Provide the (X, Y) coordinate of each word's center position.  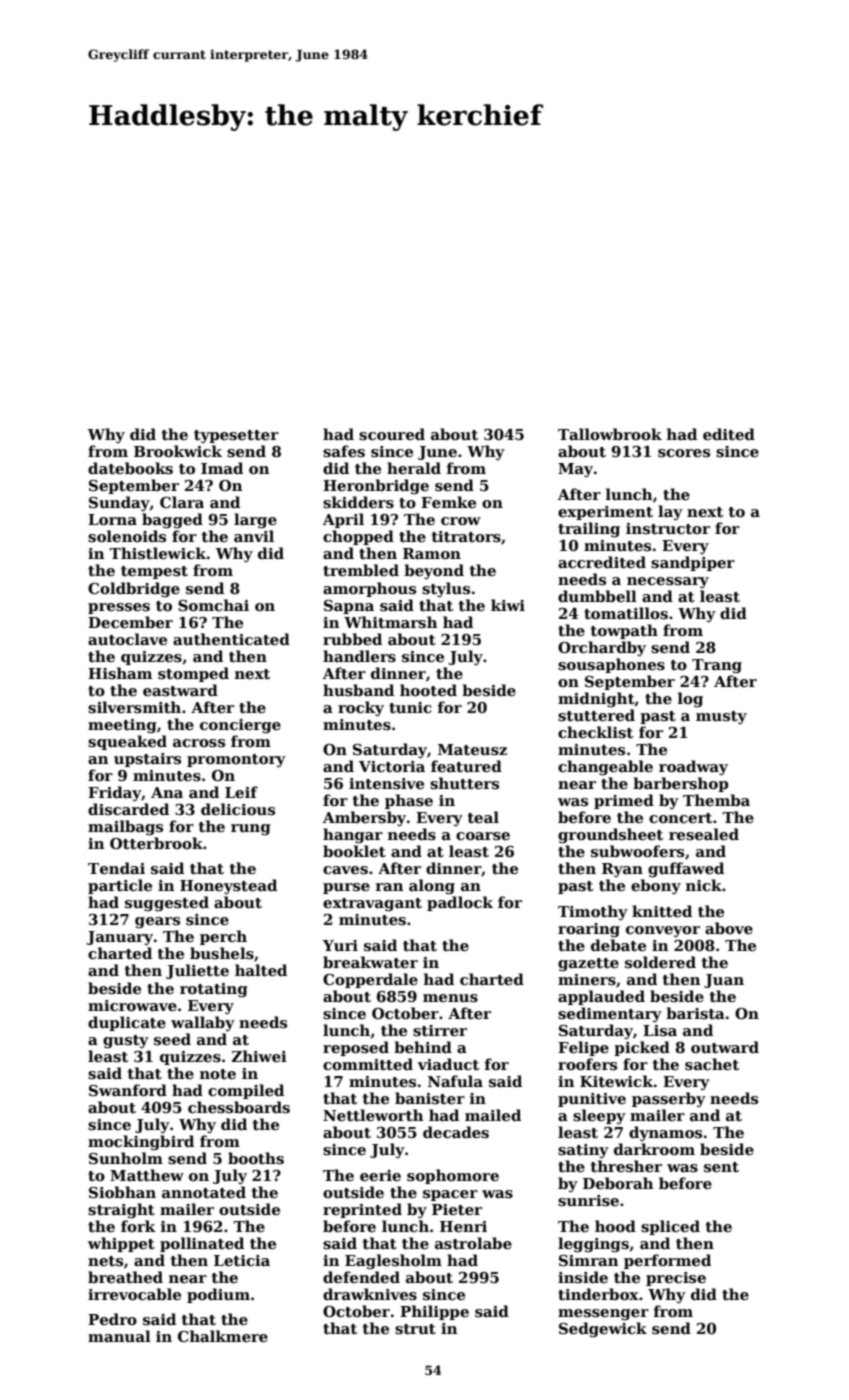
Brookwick (178, 451)
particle (120, 886)
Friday (114, 793)
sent (721, 1167)
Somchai (213, 605)
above (729, 928)
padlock (460, 903)
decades (456, 1132)
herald (414, 468)
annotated (204, 1192)
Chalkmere (223, 1336)
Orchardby (602, 649)
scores (684, 453)
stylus (446, 590)
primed (624, 801)
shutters (464, 783)
